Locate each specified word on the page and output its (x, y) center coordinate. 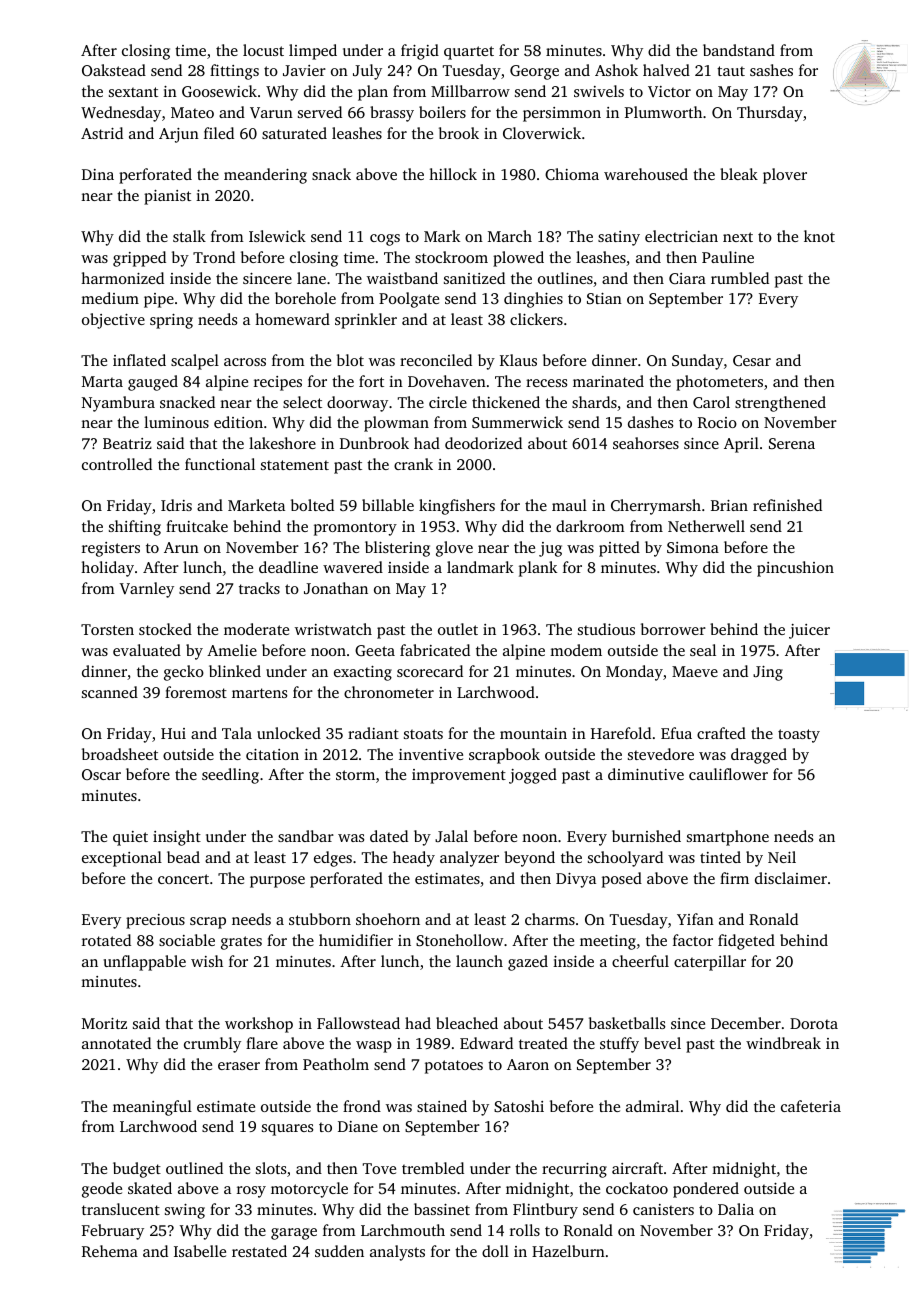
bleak (739, 174)
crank (413, 464)
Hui (173, 733)
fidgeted (746, 942)
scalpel (195, 362)
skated (150, 1188)
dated (389, 836)
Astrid (102, 133)
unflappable (145, 963)
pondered (706, 1190)
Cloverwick (542, 133)
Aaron (528, 1064)
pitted (619, 549)
